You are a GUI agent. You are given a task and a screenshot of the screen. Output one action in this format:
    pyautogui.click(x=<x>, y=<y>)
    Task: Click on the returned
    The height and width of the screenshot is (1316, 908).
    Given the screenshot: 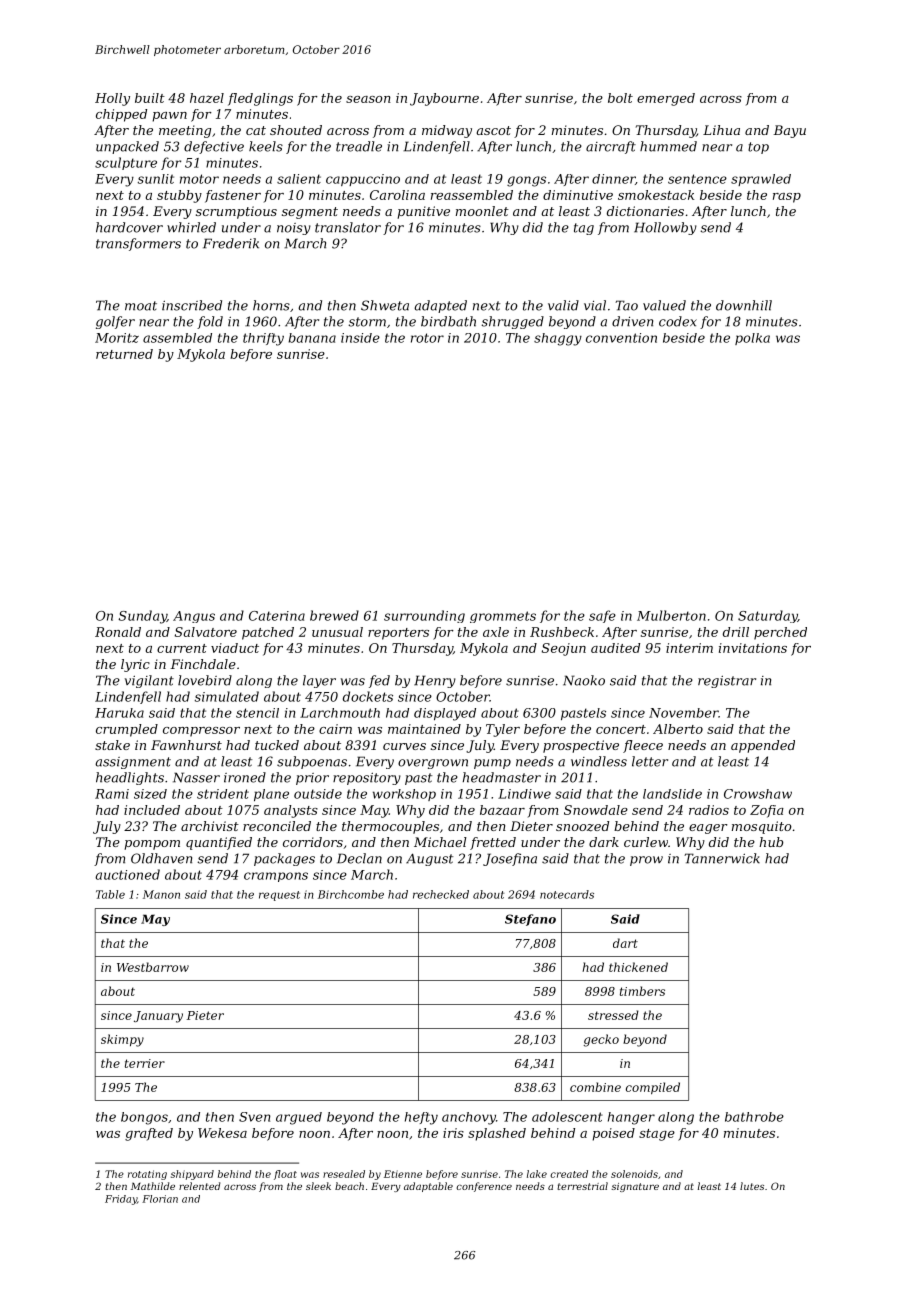 What is the action you would take?
    pyautogui.click(x=124, y=354)
